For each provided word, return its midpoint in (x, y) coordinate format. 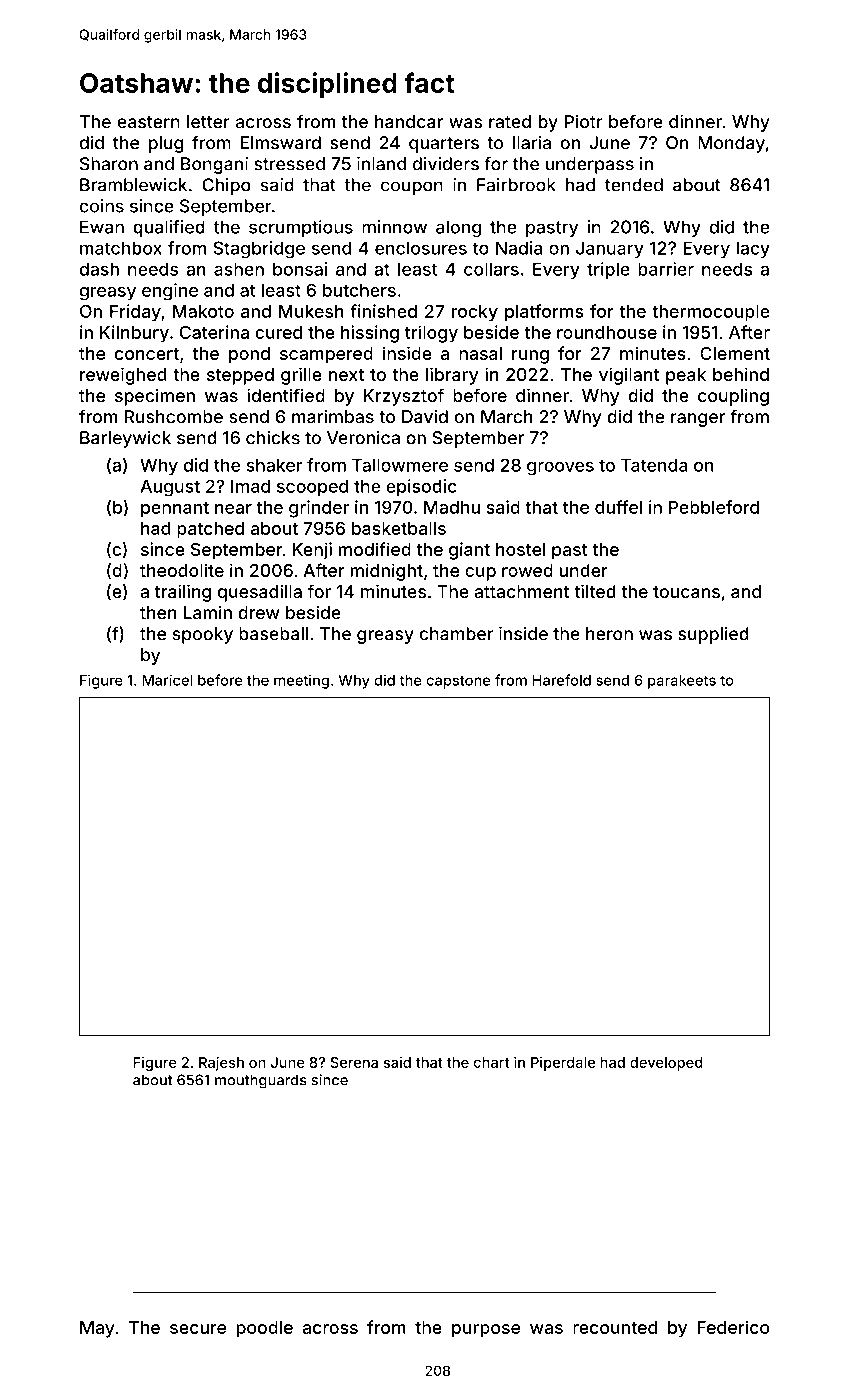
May (97, 1329)
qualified (169, 228)
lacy (753, 249)
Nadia (519, 248)
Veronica (363, 438)
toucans (686, 592)
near (233, 509)
